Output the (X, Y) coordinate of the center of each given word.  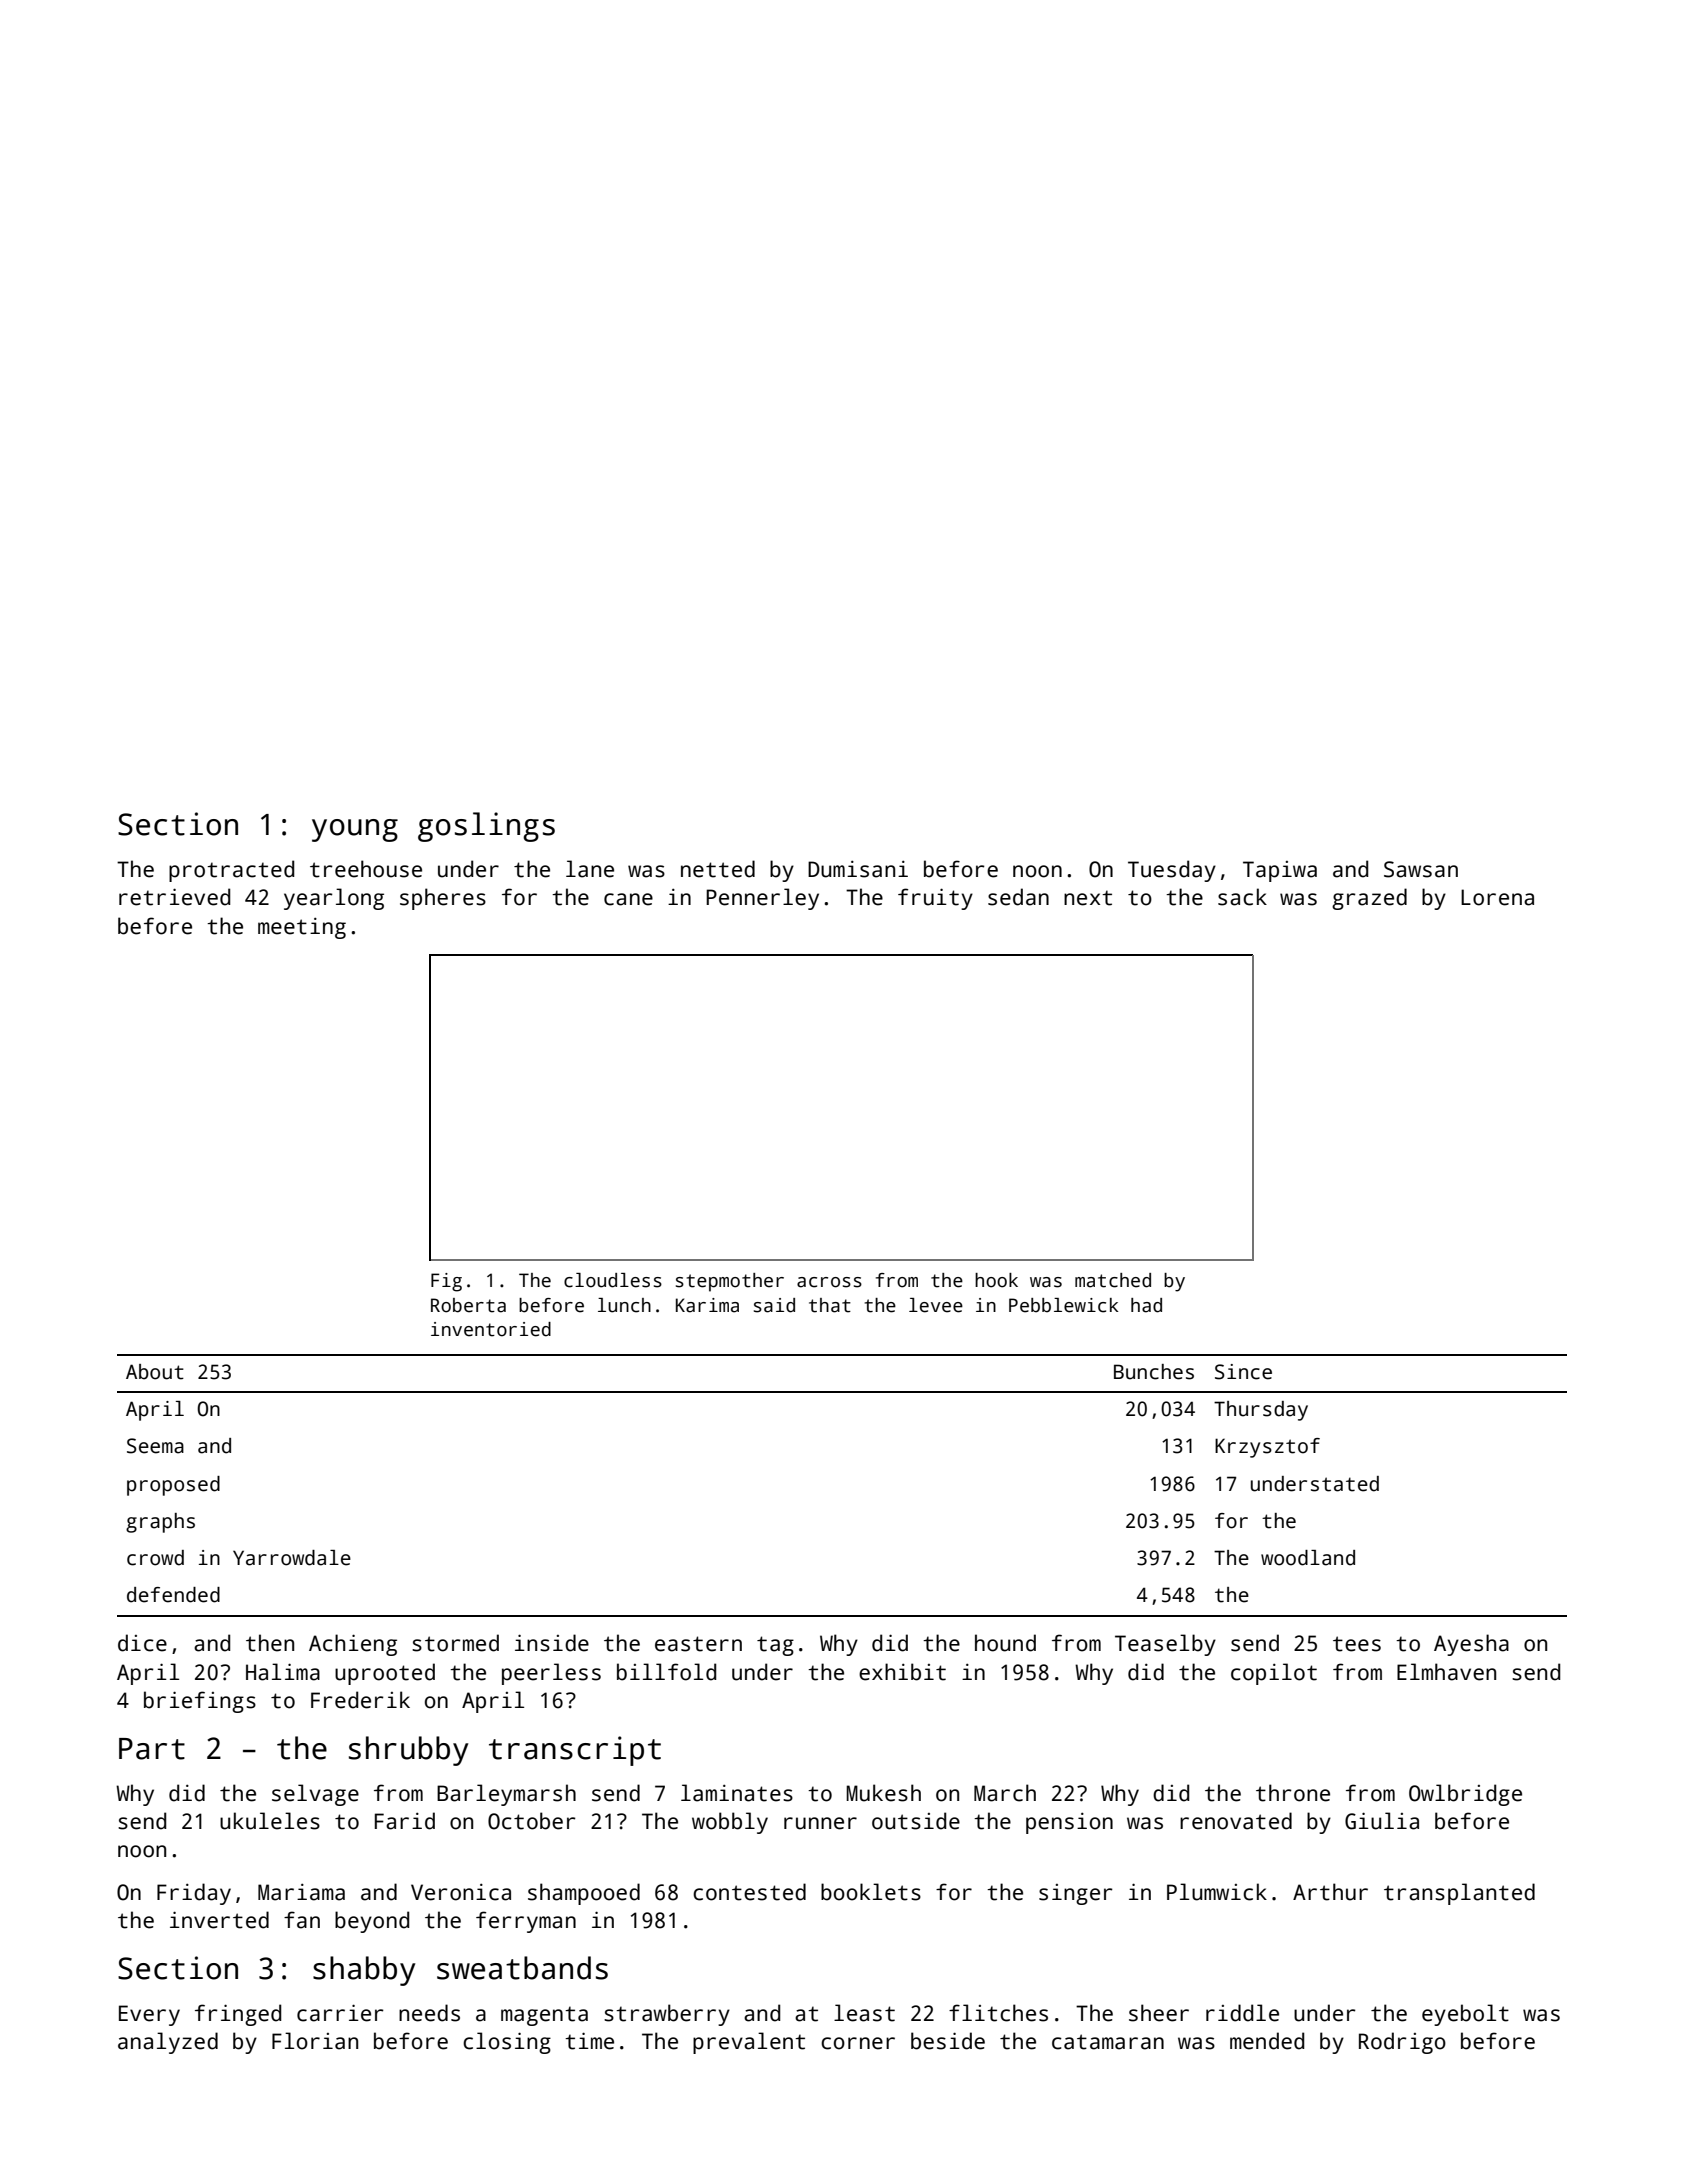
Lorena (1497, 897)
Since (1243, 1372)
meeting (302, 928)
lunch (624, 1305)
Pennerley (762, 899)
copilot (1274, 1674)
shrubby (408, 1751)
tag (775, 1646)
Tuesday (1172, 871)
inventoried (491, 1329)
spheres (443, 899)
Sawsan (1421, 869)
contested (749, 1892)
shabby (364, 1971)
